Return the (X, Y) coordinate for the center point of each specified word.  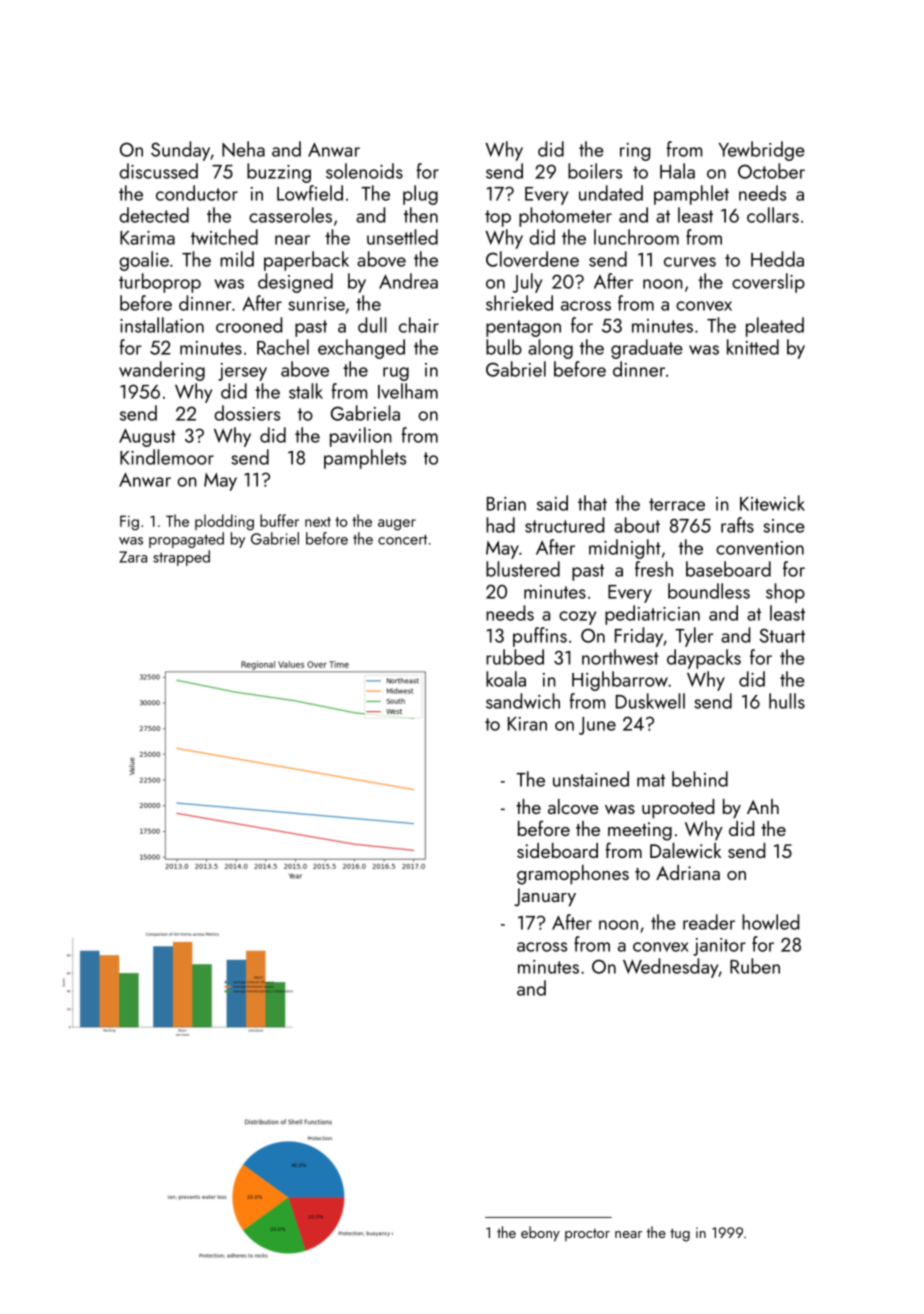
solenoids (364, 171)
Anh (763, 806)
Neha (243, 149)
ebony (540, 1234)
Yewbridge (761, 151)
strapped (181, 558)
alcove (573, 806)
